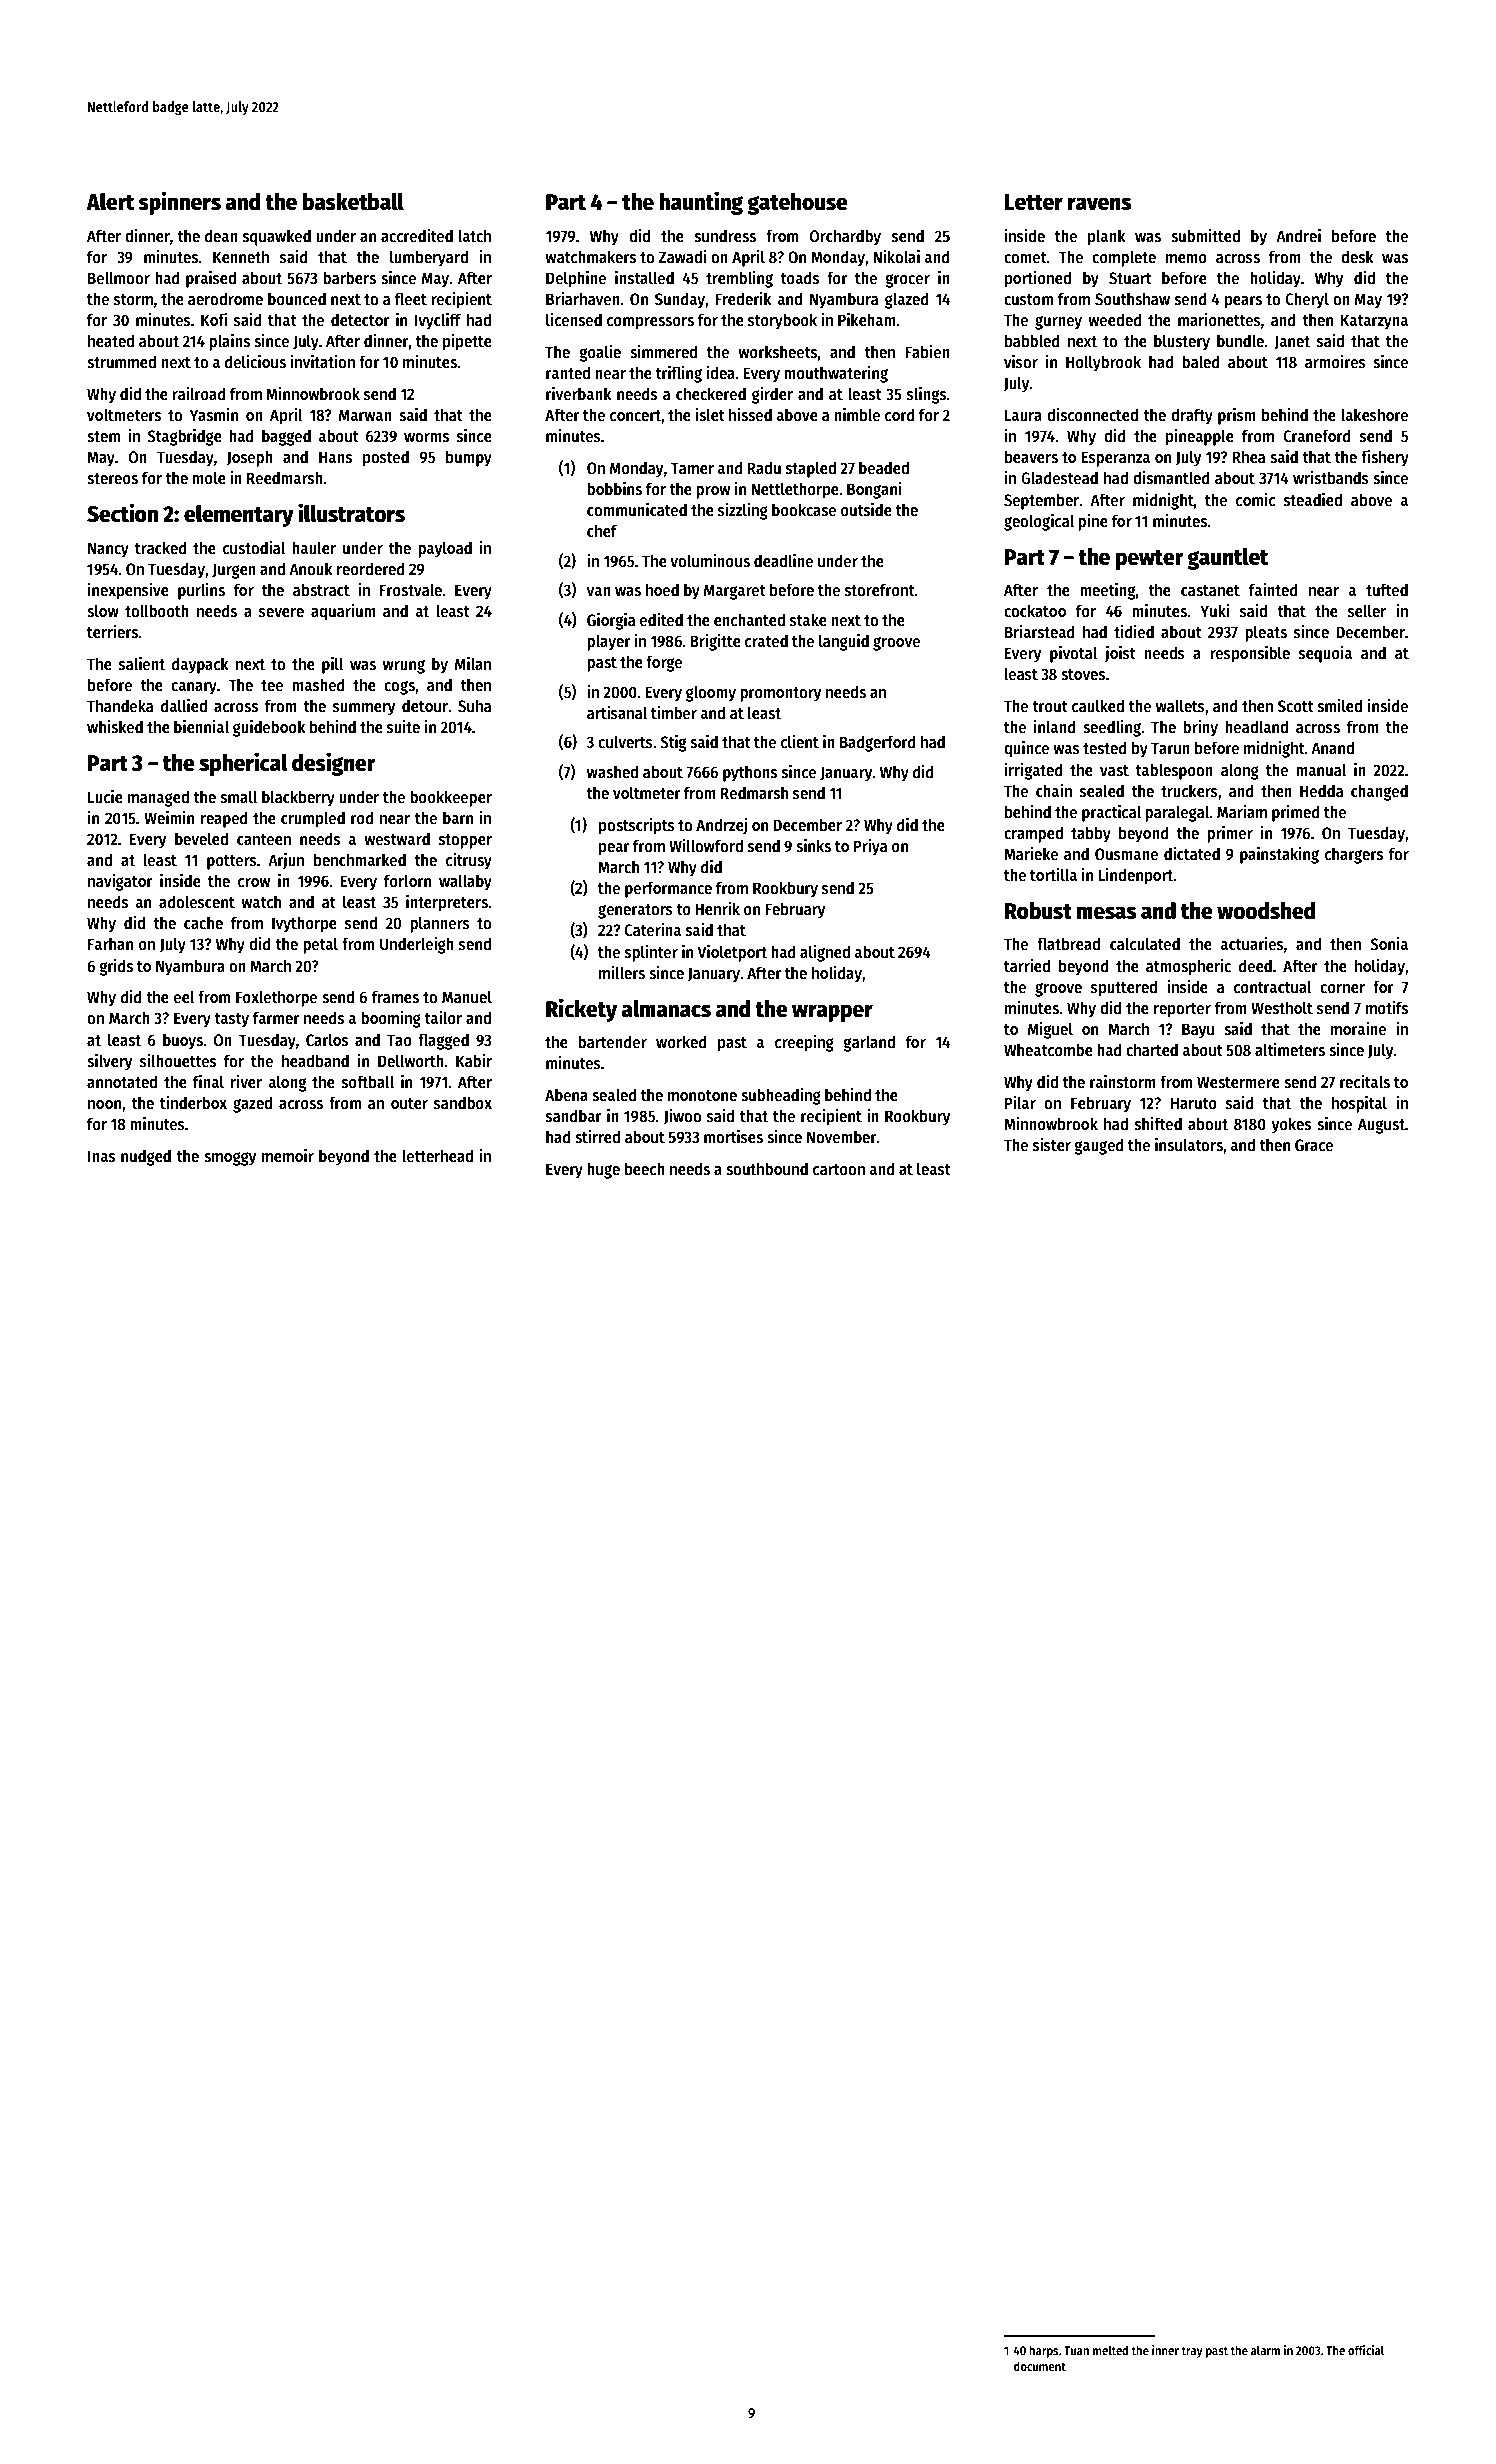 This screenshot has width=1496, height=2464. What do you see at coordinates (1040, 2366) in the screenshot?
I see `document` at bounding box center [1040, 2366].
